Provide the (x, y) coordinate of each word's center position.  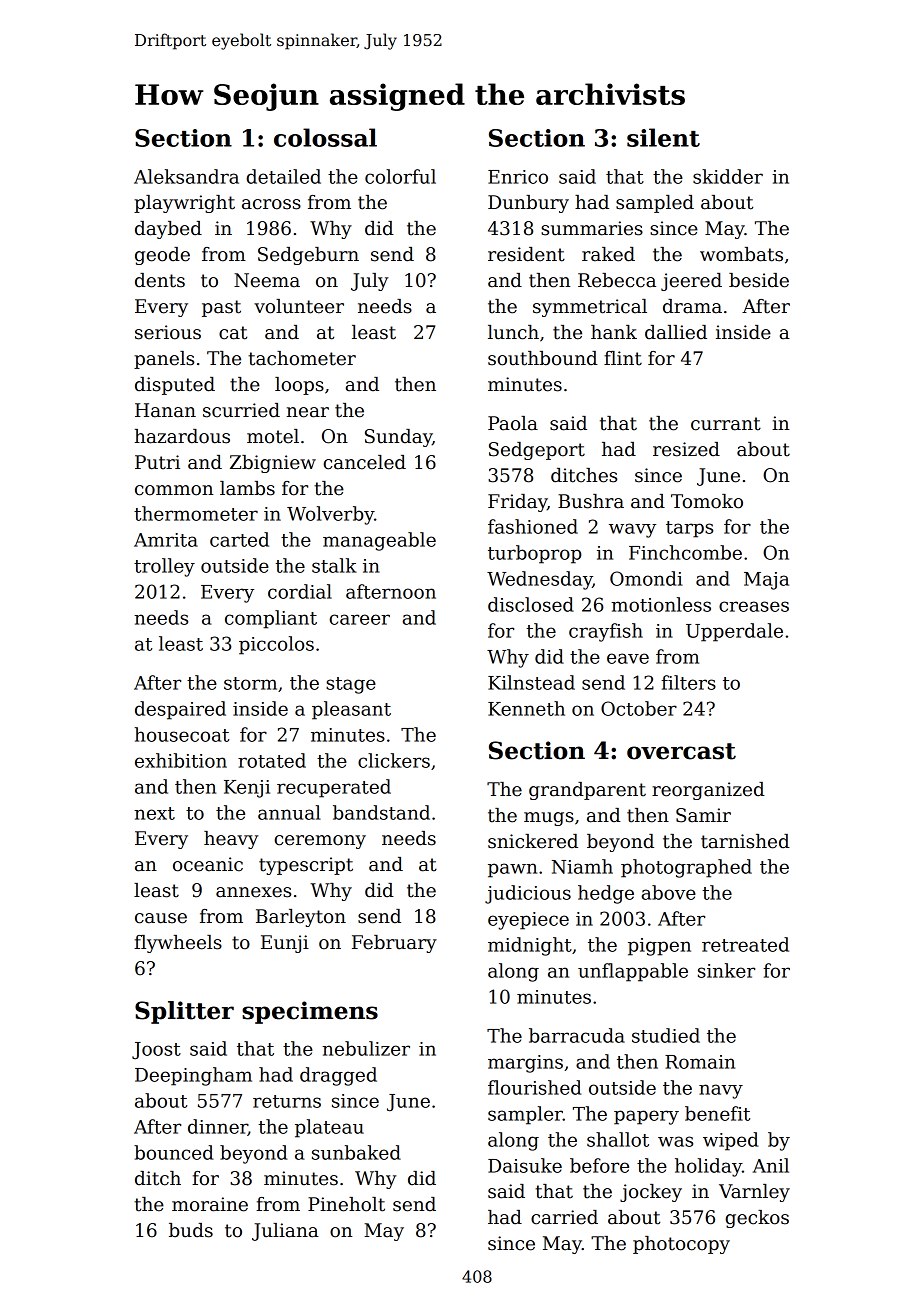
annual (289, 812)
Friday (517, 503)
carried (564, 1217)
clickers (394, 760)
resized (686, 449)
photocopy (681, 1245)
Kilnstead (531, 682)
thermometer (196, 513)
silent (663, 137)
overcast (681, 751)
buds (191, 1230)
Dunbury (528, 204)
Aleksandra (186, 176)
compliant (271, 619)
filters (688, 682)
